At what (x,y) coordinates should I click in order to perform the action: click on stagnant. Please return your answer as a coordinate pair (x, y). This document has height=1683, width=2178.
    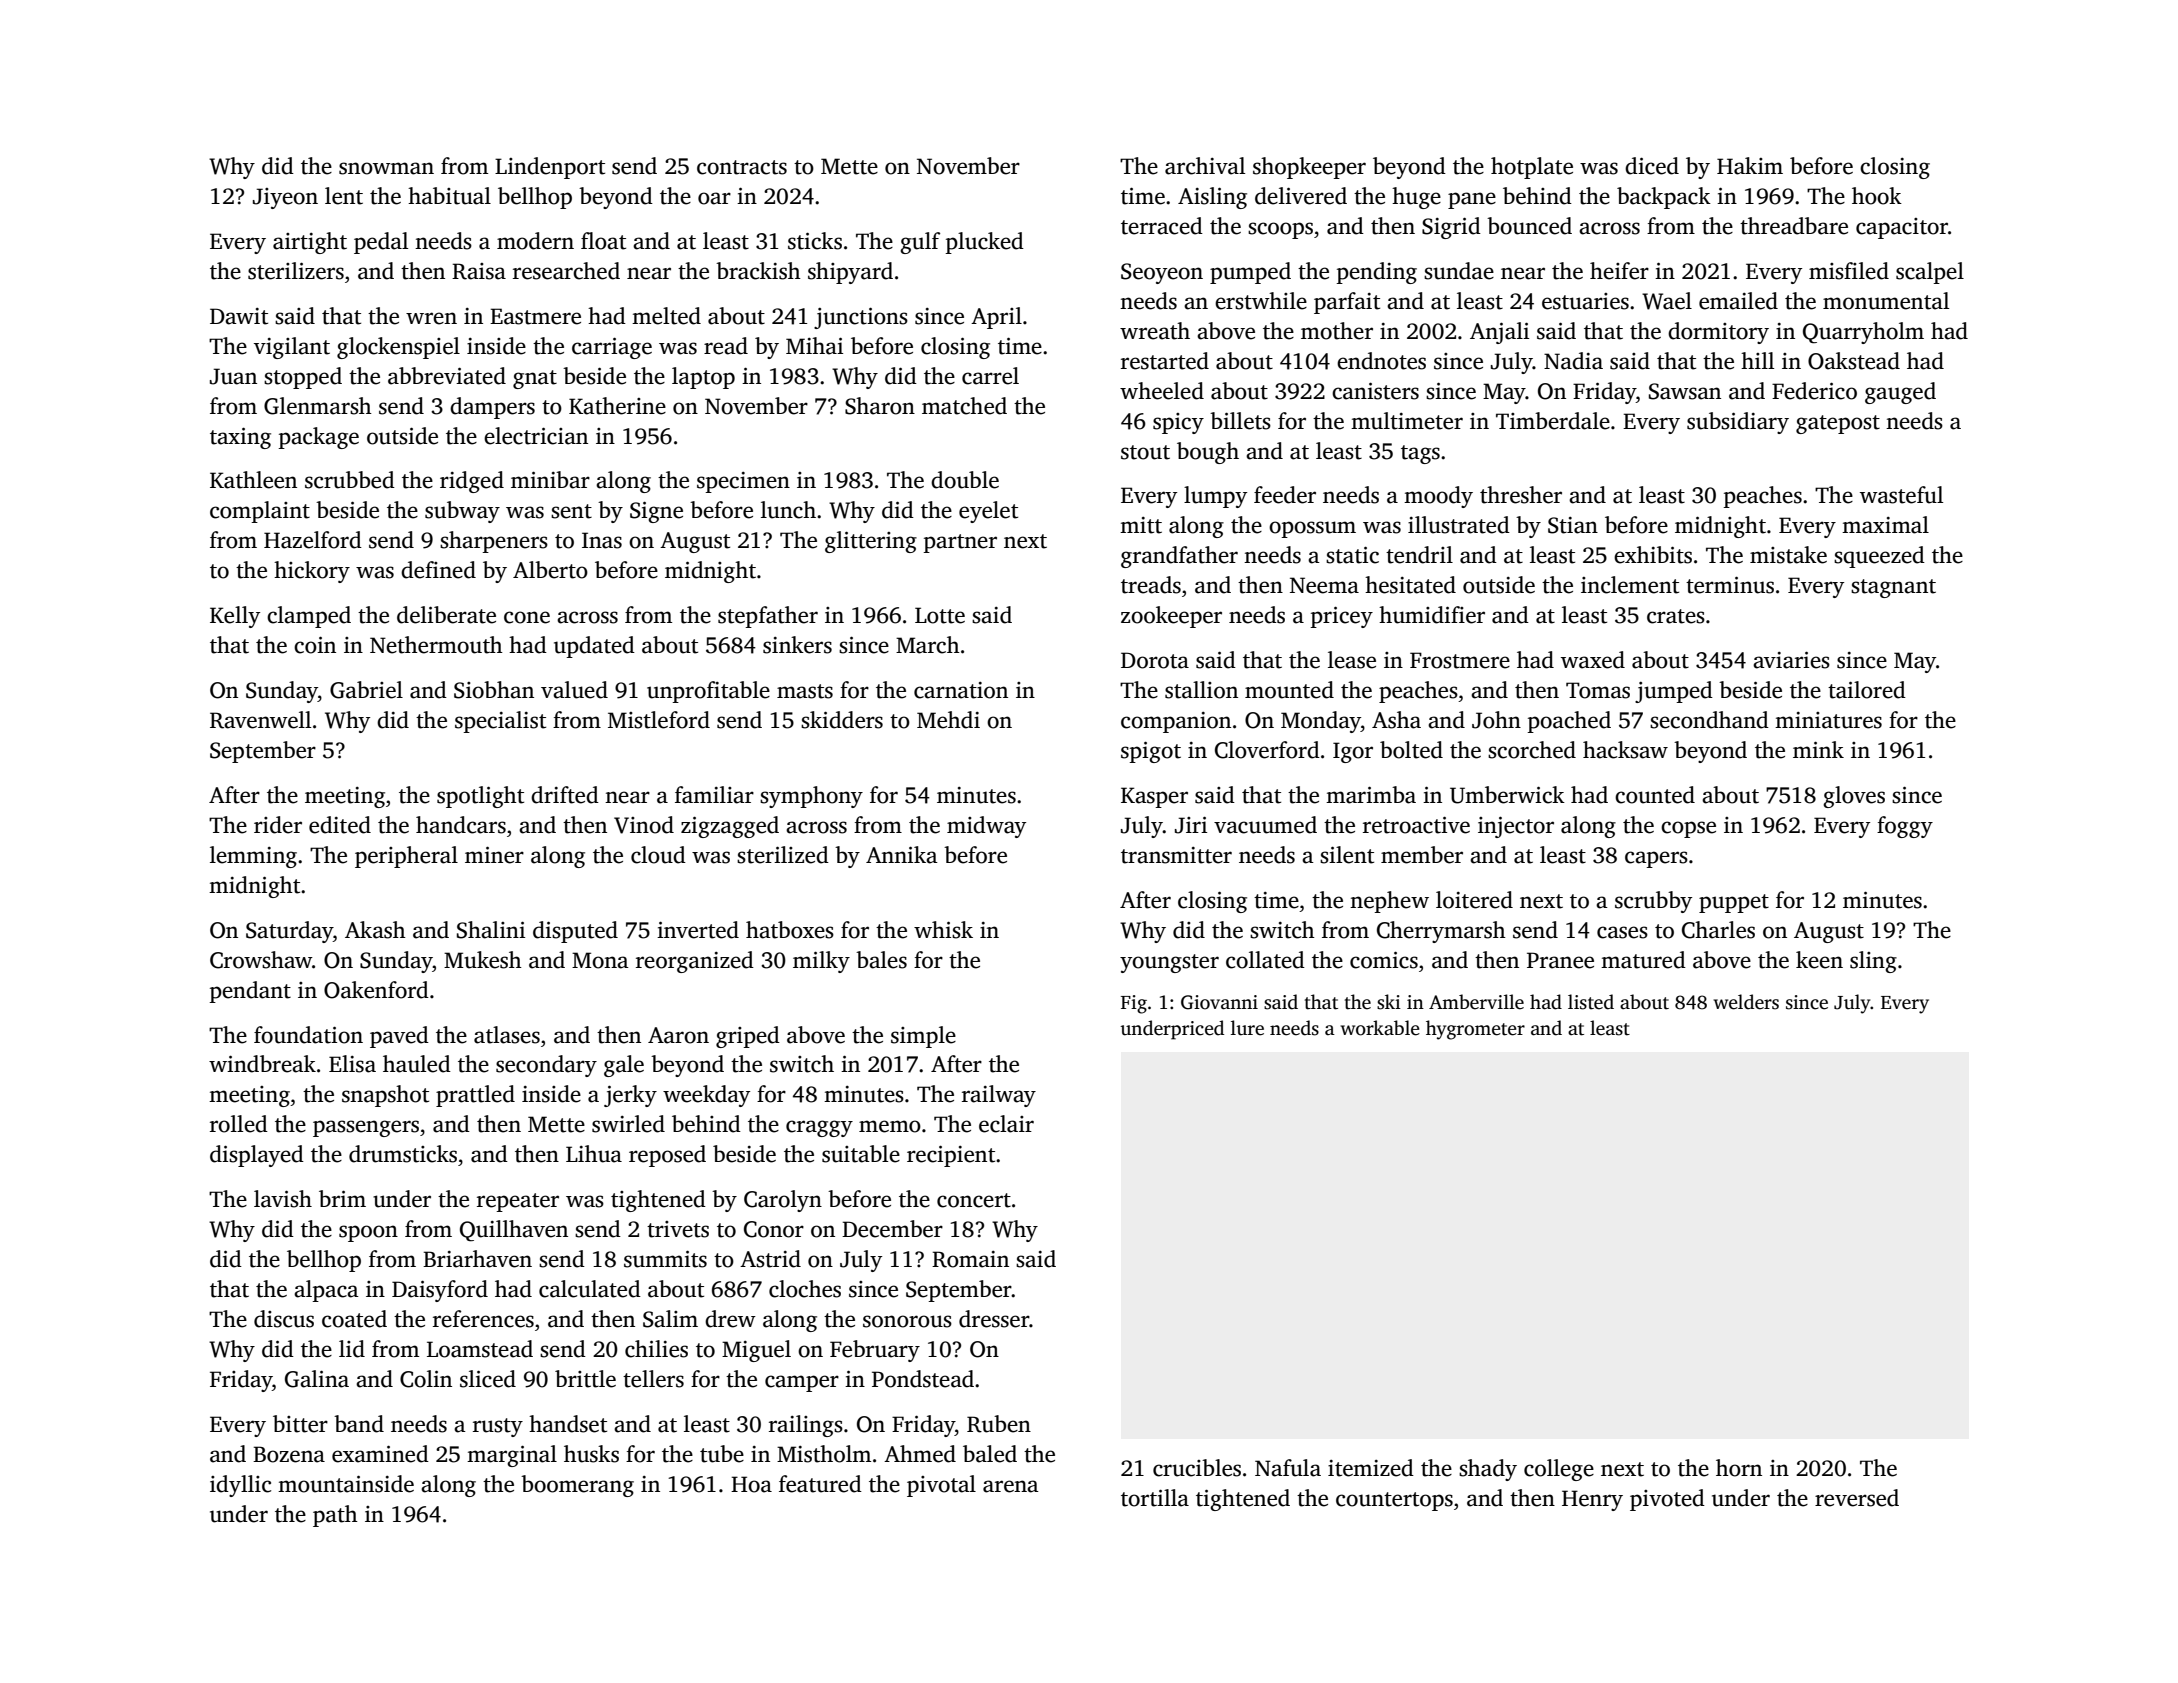
    Looking at the image, I should click on (1893, 588).
